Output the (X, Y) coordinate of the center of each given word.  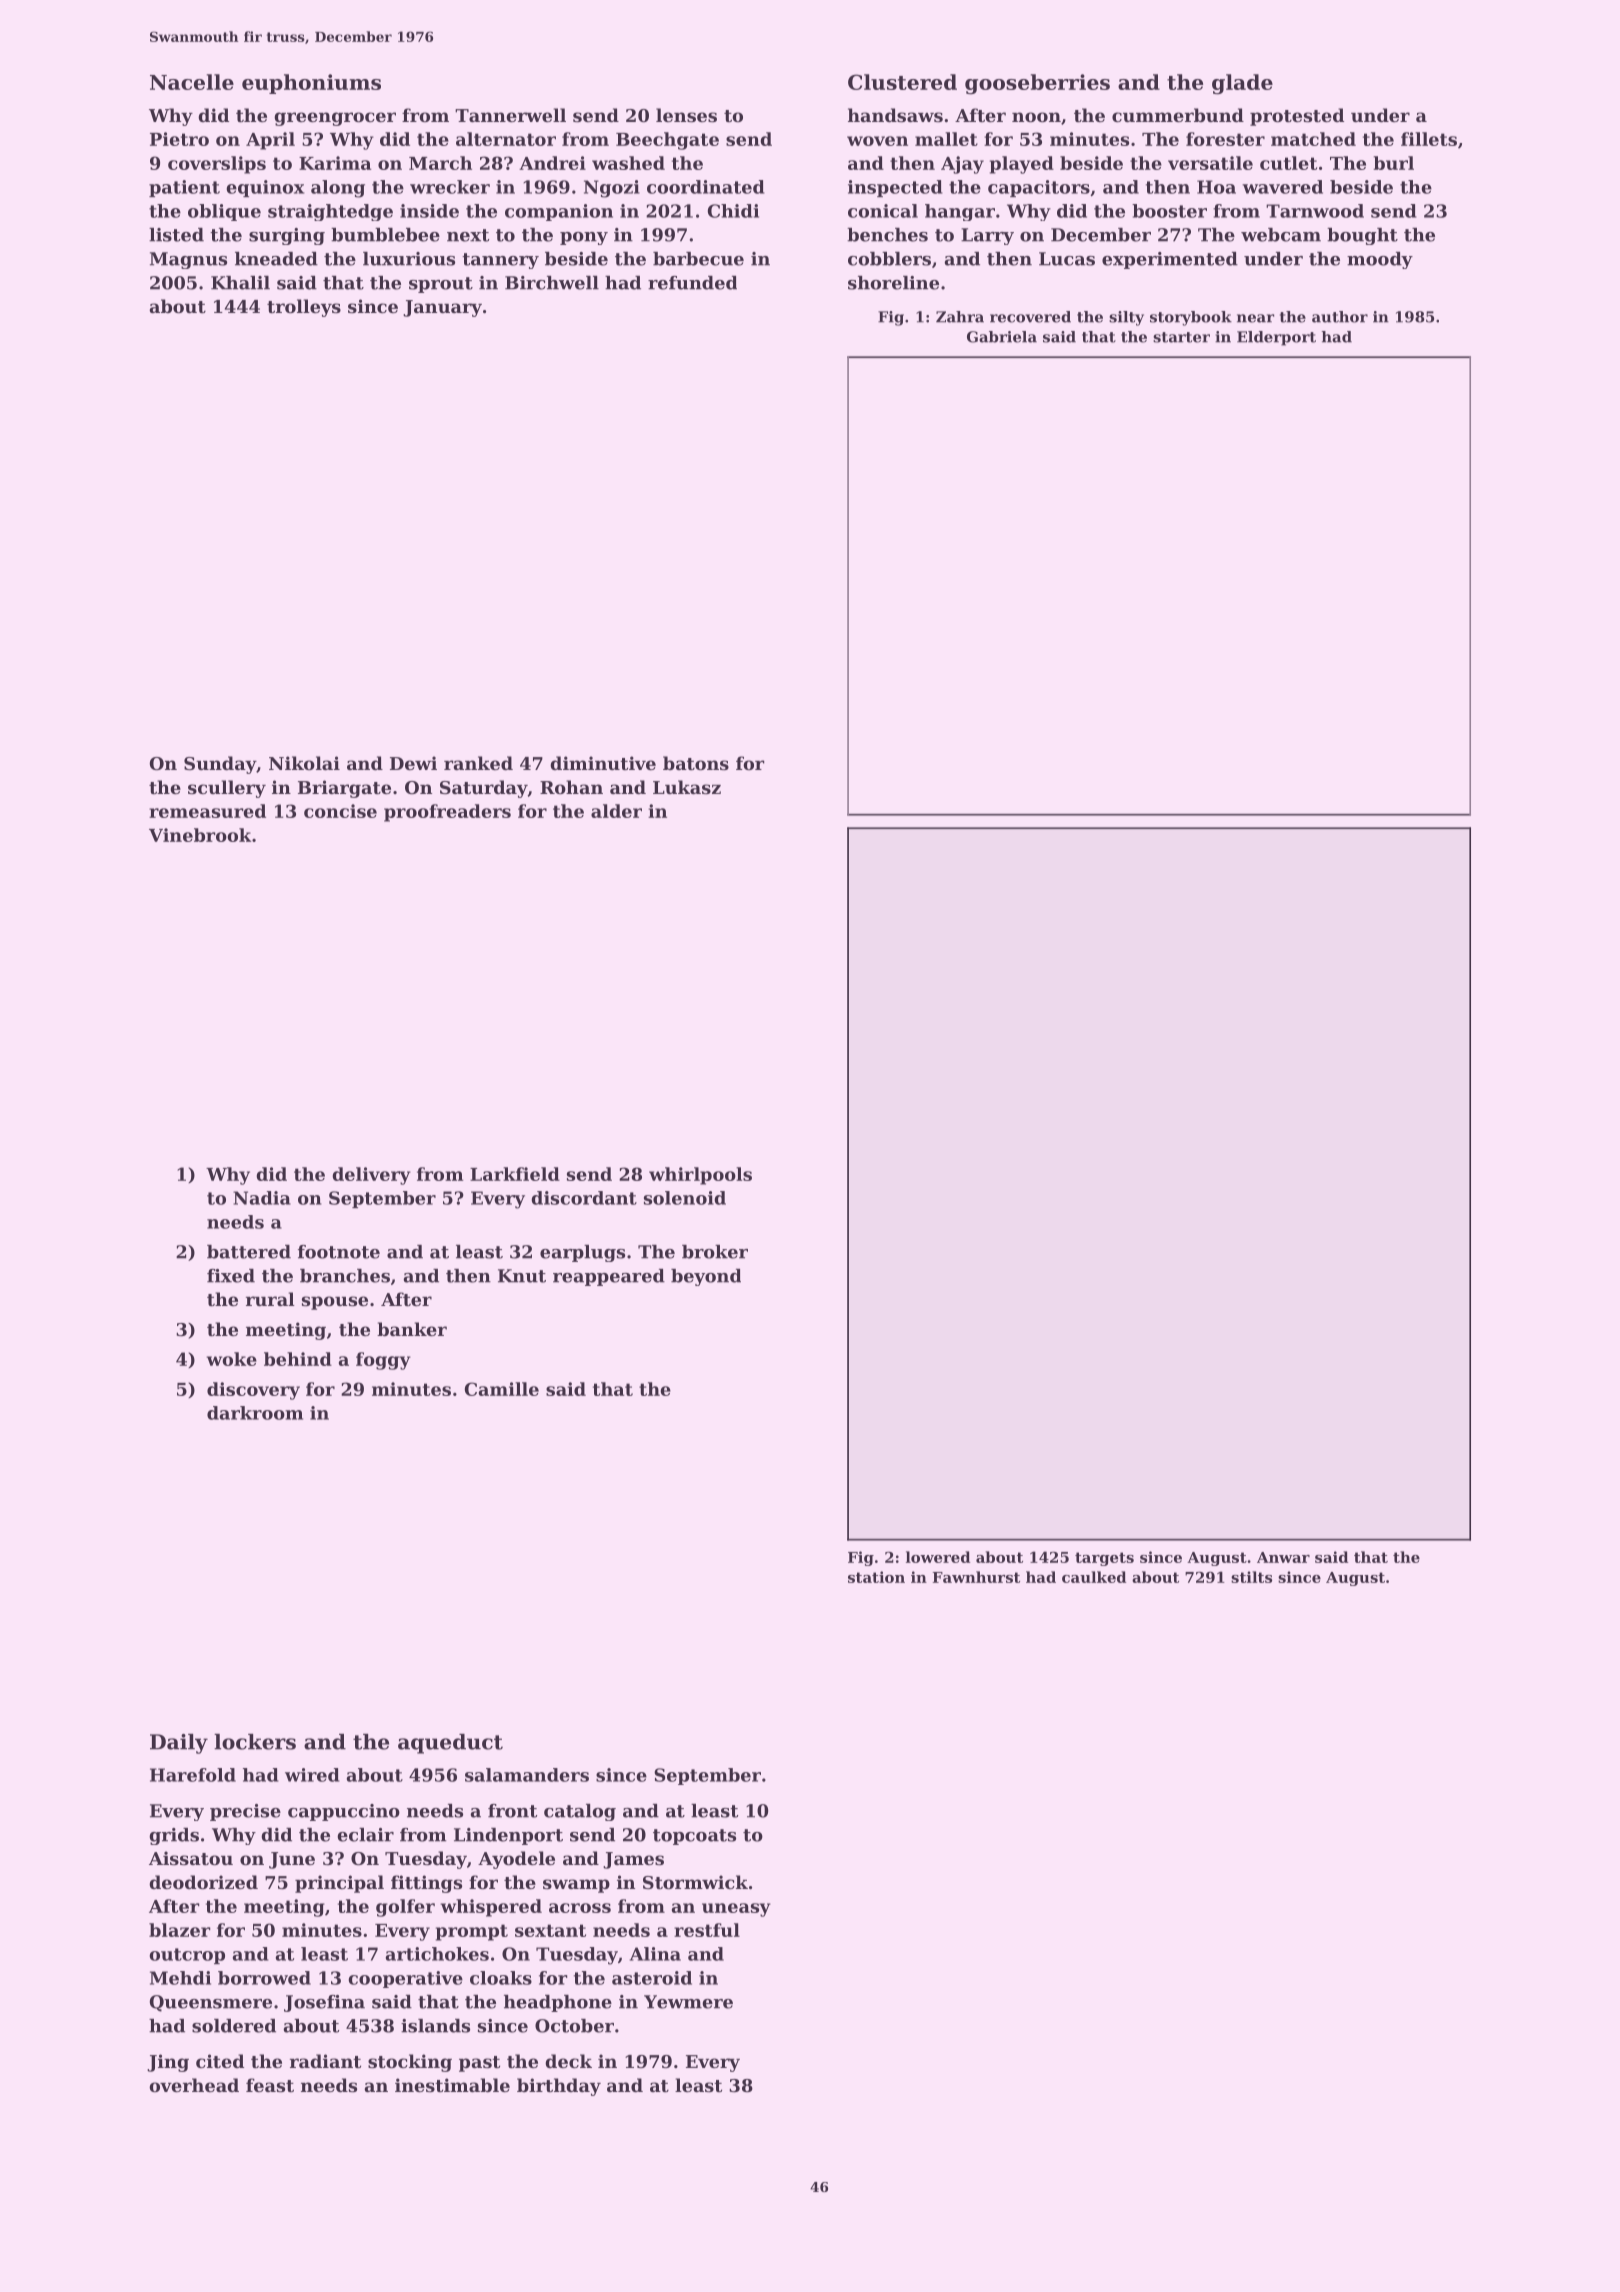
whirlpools (700, 1176)
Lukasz (687, 787)
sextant (550, 1930)
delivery (371, 1176)
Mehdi (180, 1978)
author (1340, 317)
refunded (692, 283)
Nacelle (192, 82)
